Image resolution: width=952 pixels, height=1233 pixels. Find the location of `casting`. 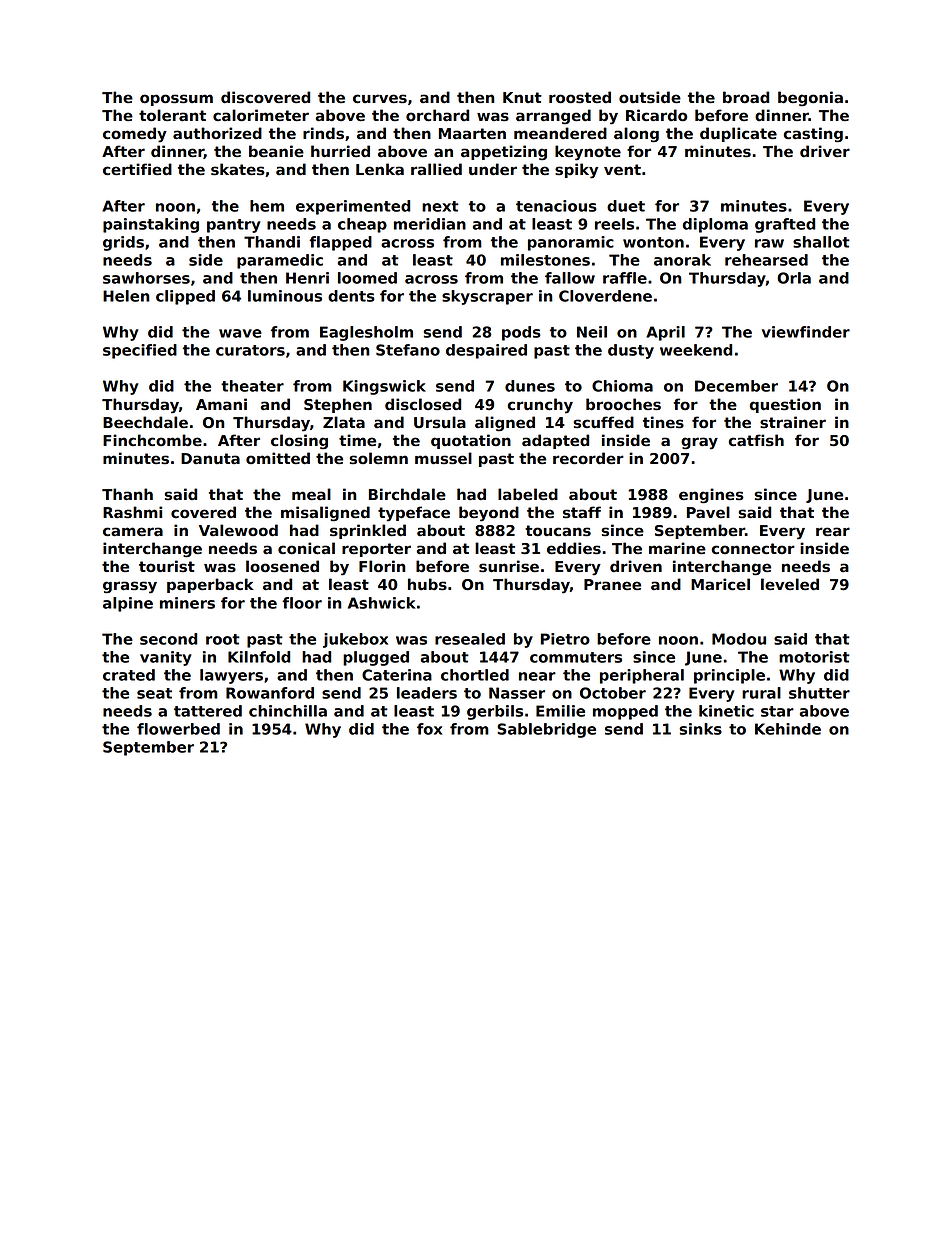

casting is located at coordinates (813, 135).
